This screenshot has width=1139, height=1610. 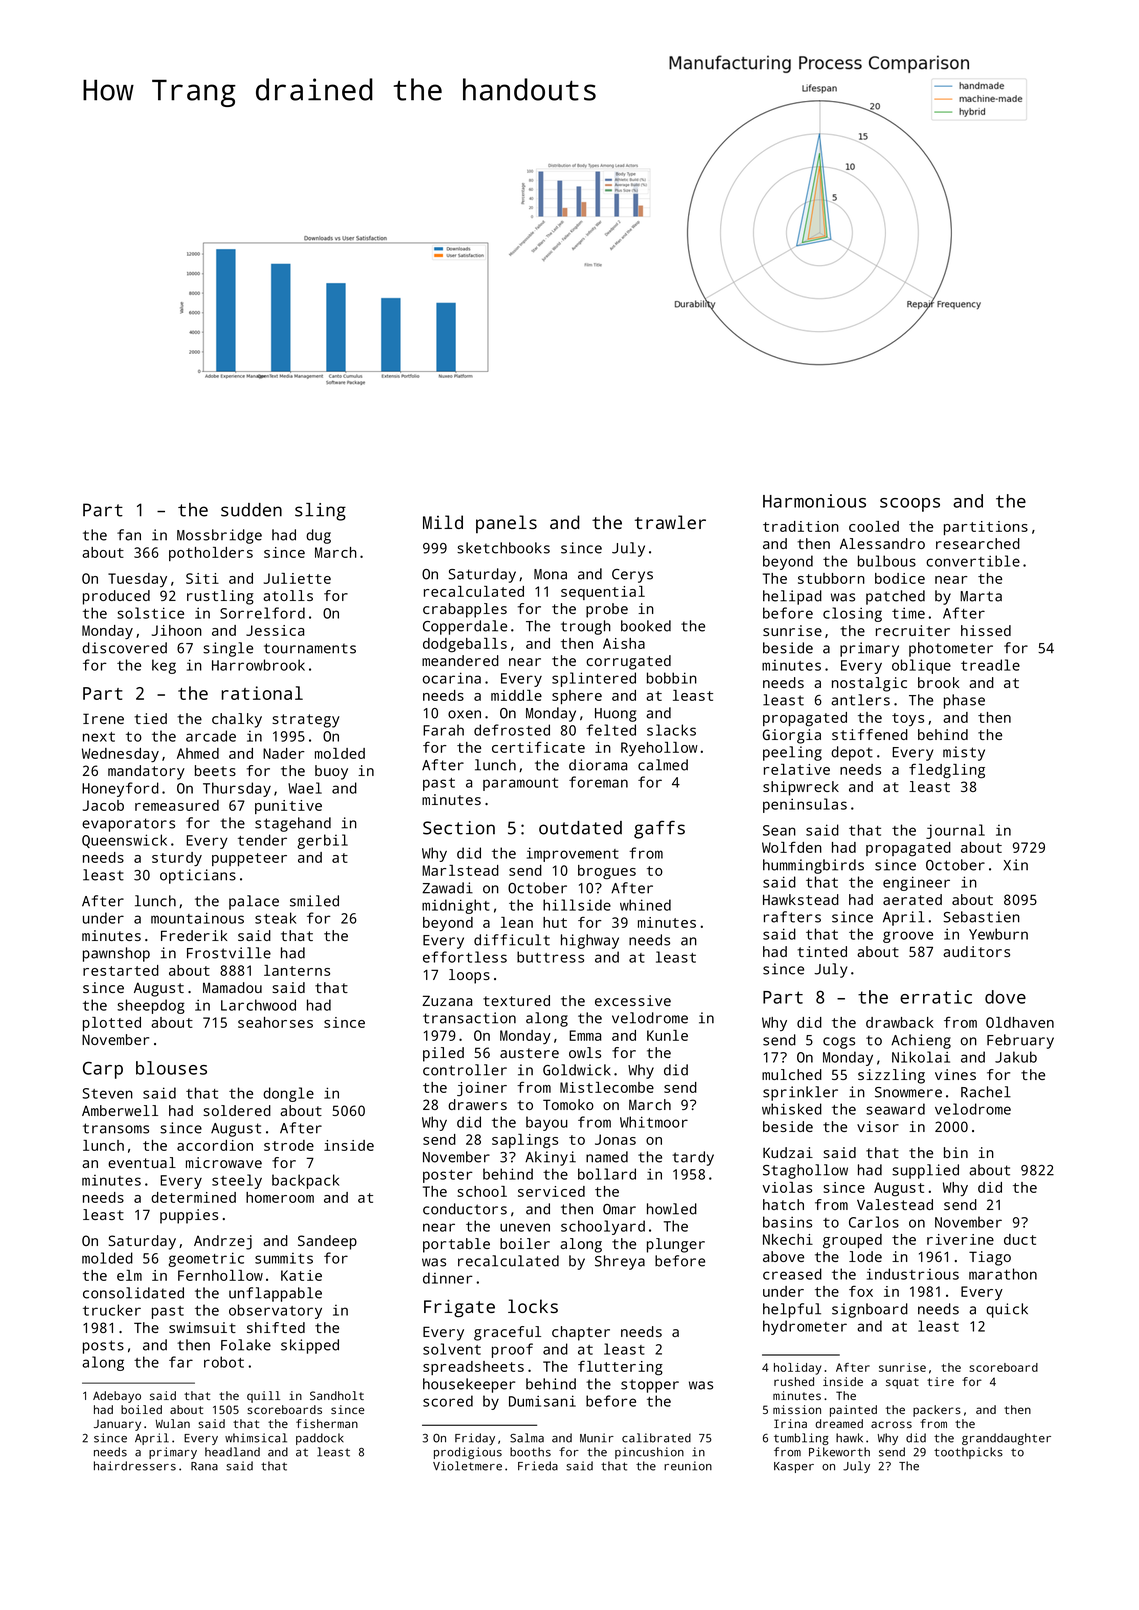 What do you see at coordinates (1020, 1022) in the screenshot?
I see `Oldhaven` at bounding box center [1020, 1022].
